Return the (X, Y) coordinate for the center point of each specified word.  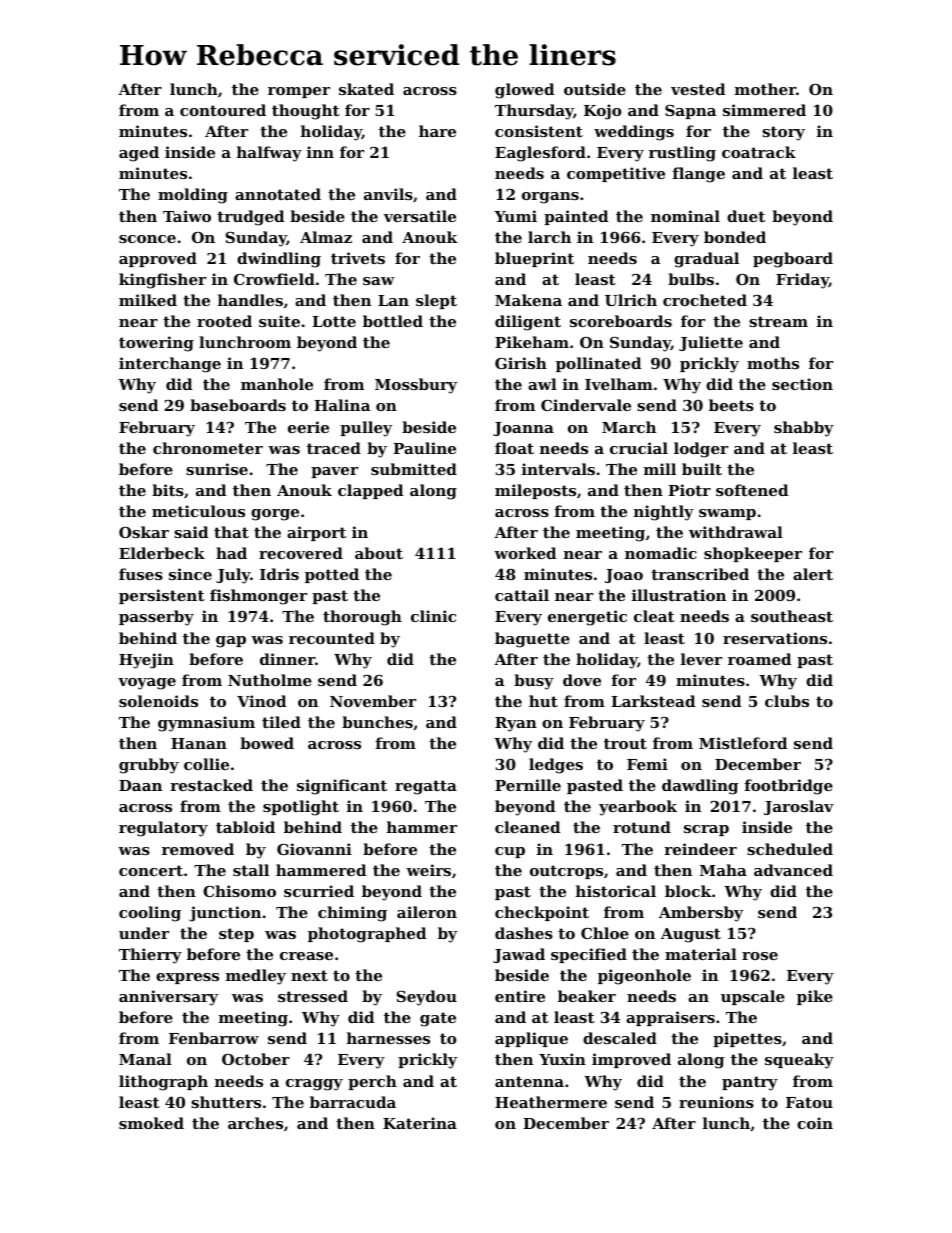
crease (306, 956)
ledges (556, 766)
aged (139, 154)
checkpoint (542, 913)
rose (760, 956)
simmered (764, 110)
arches (255, 1123)
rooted (224, 321)
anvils (388, 194)
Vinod (261, 701)
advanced (793, 870)
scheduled (790, 849)
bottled (393, 321)
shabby (804, 429)
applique (531, 1039)
